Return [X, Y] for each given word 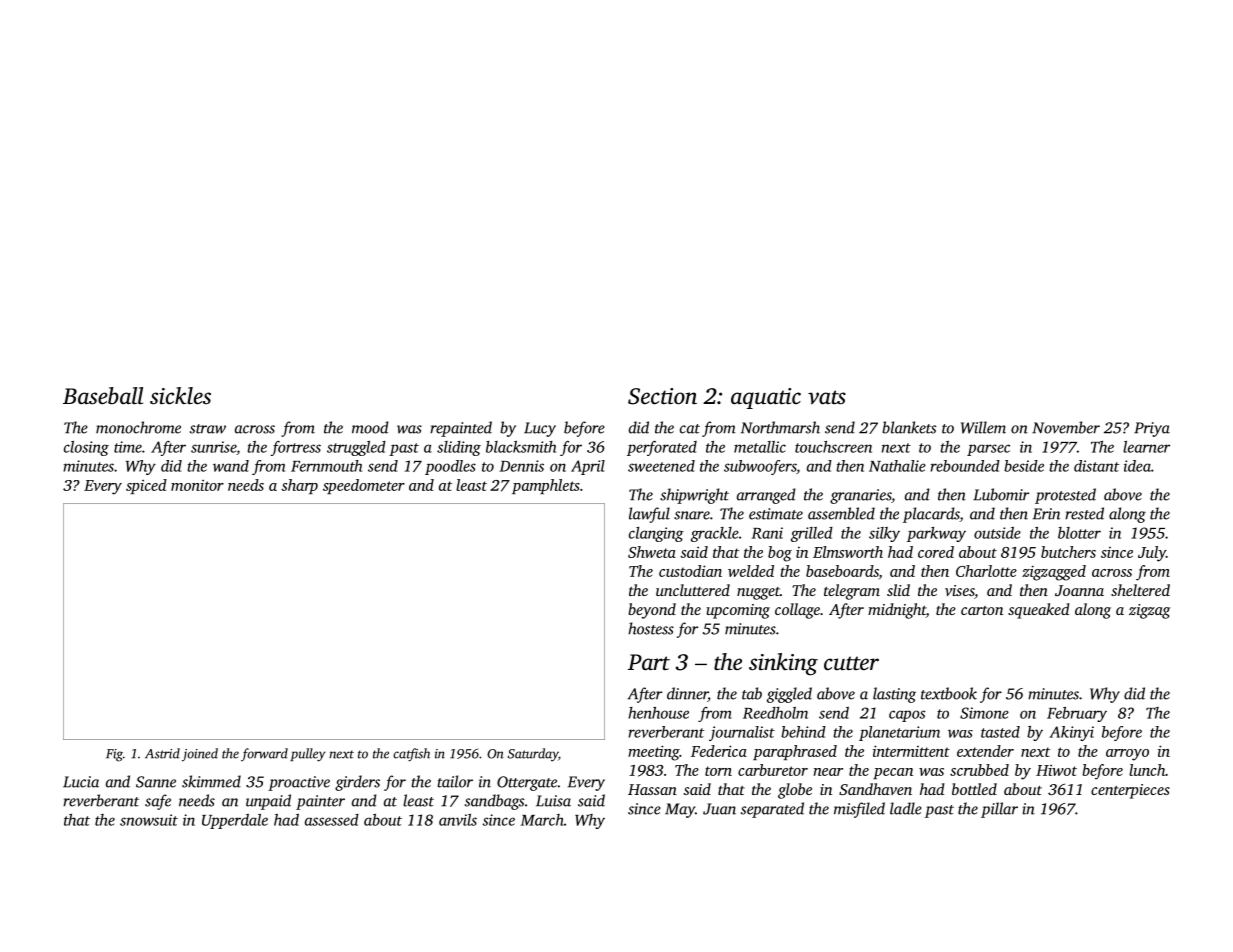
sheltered [1140, 590]
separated [772, 810]
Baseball [103, 396]
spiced [146, 486]
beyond [652, 611]
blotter [1079, 533]
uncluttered [693, 590]
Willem [983, 427]
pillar [999, 810]
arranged [766, 496]
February [1077, 714]
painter [320, 802]
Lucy [540, 429]
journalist [742, 733]
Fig [114, 755]
